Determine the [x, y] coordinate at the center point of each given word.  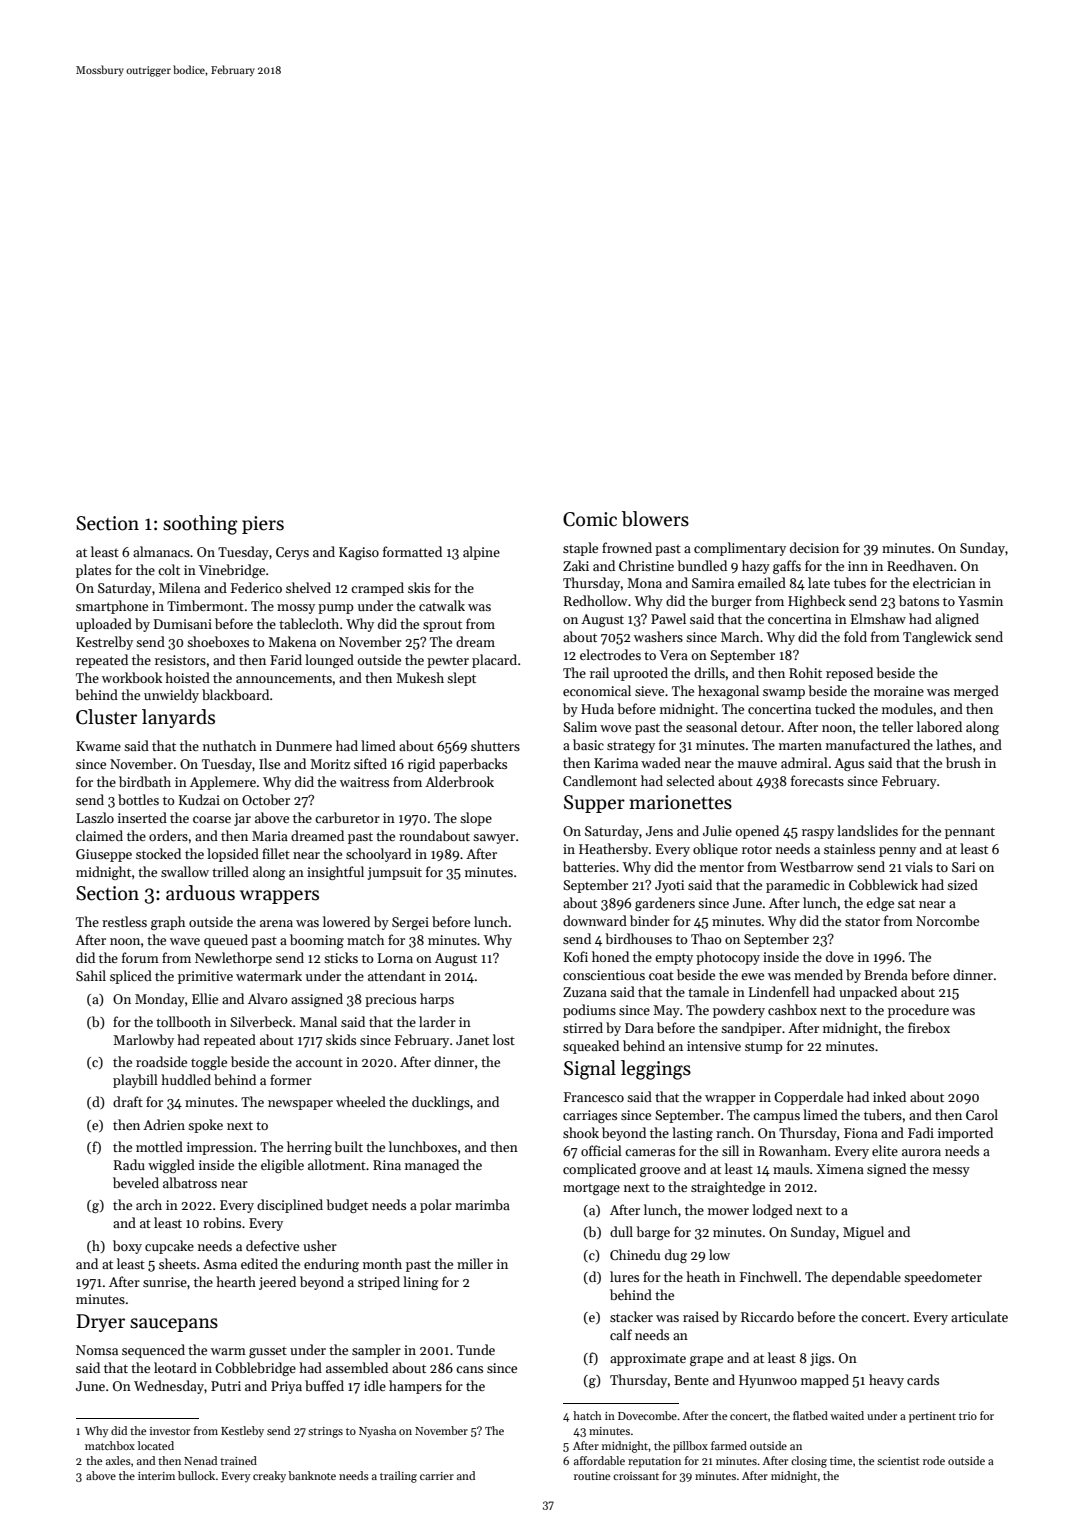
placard [494, 661]
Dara [639, 1028]
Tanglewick [937, 638]
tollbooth [183, 1021]
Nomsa [97, 1350]
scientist [898, 1461]
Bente [691, 1380]
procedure [918, 1011]
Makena [292, 641]
